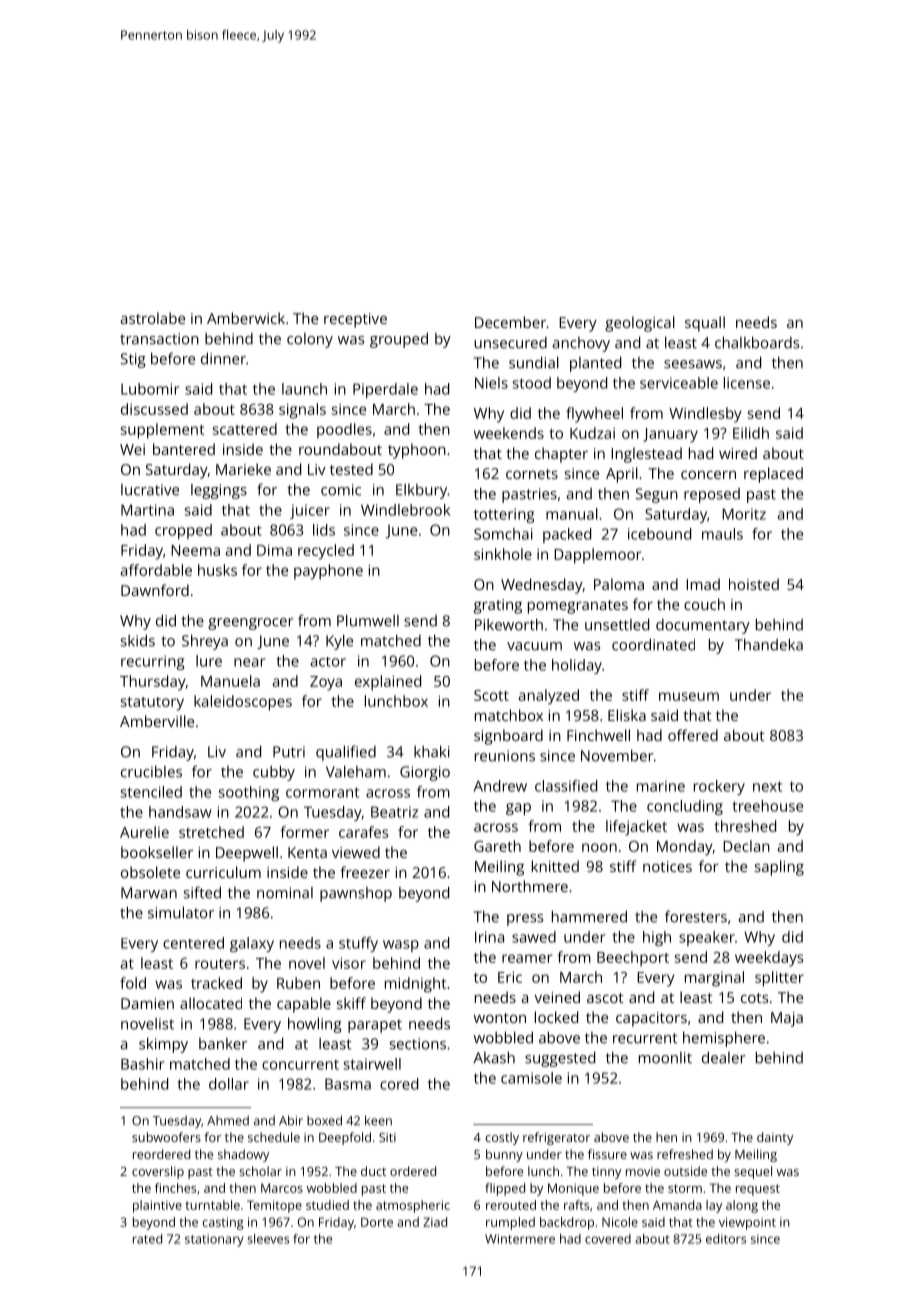  What do you see at coordinates (726, 1239) in the page?
I see `editors` at bounding box center [726, 1239].
